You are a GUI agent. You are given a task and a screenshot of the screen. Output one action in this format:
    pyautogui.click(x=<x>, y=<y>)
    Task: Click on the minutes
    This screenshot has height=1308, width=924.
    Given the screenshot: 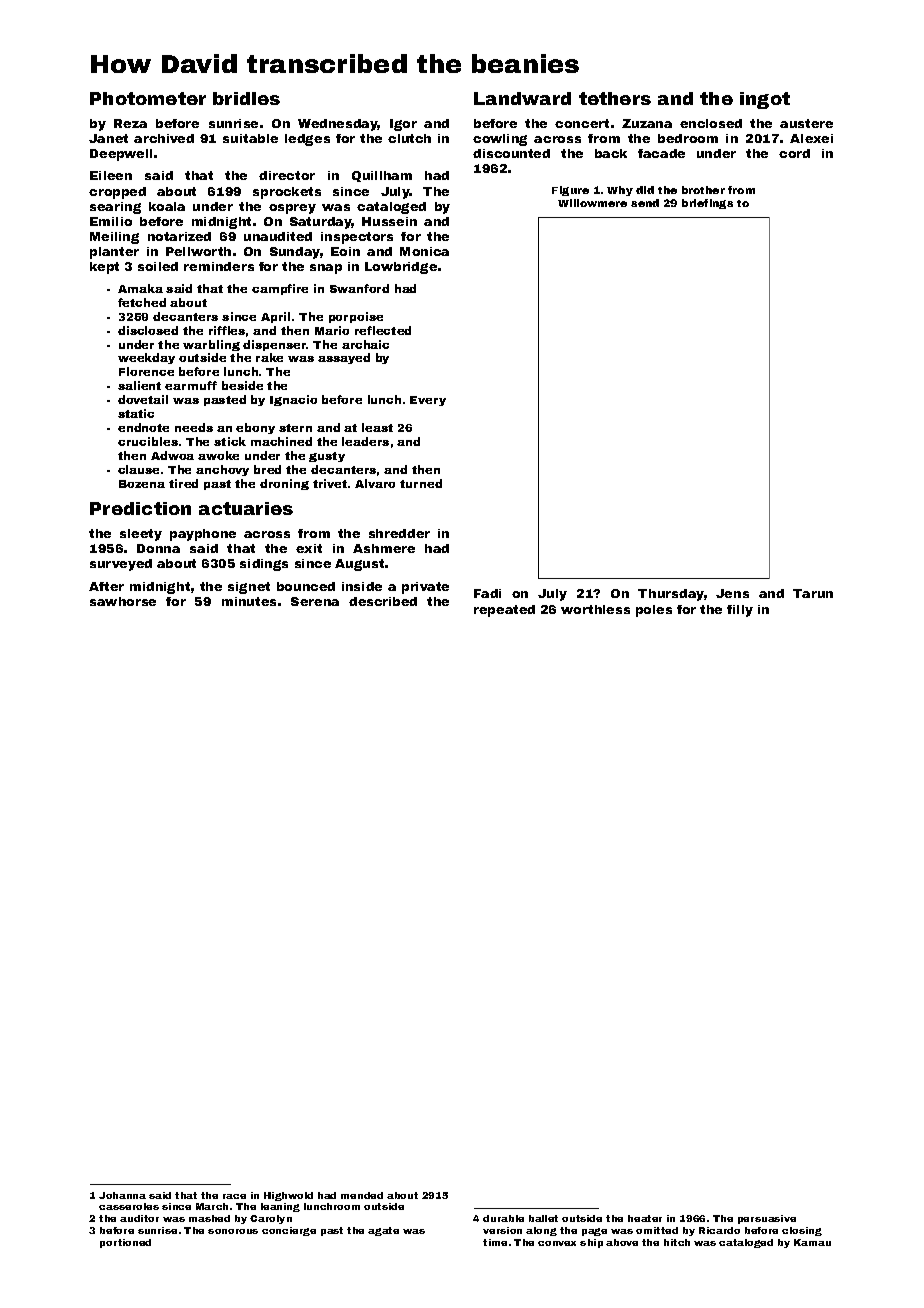 What is the action you would take?
    pyautogui.click(x=249, y=601)
